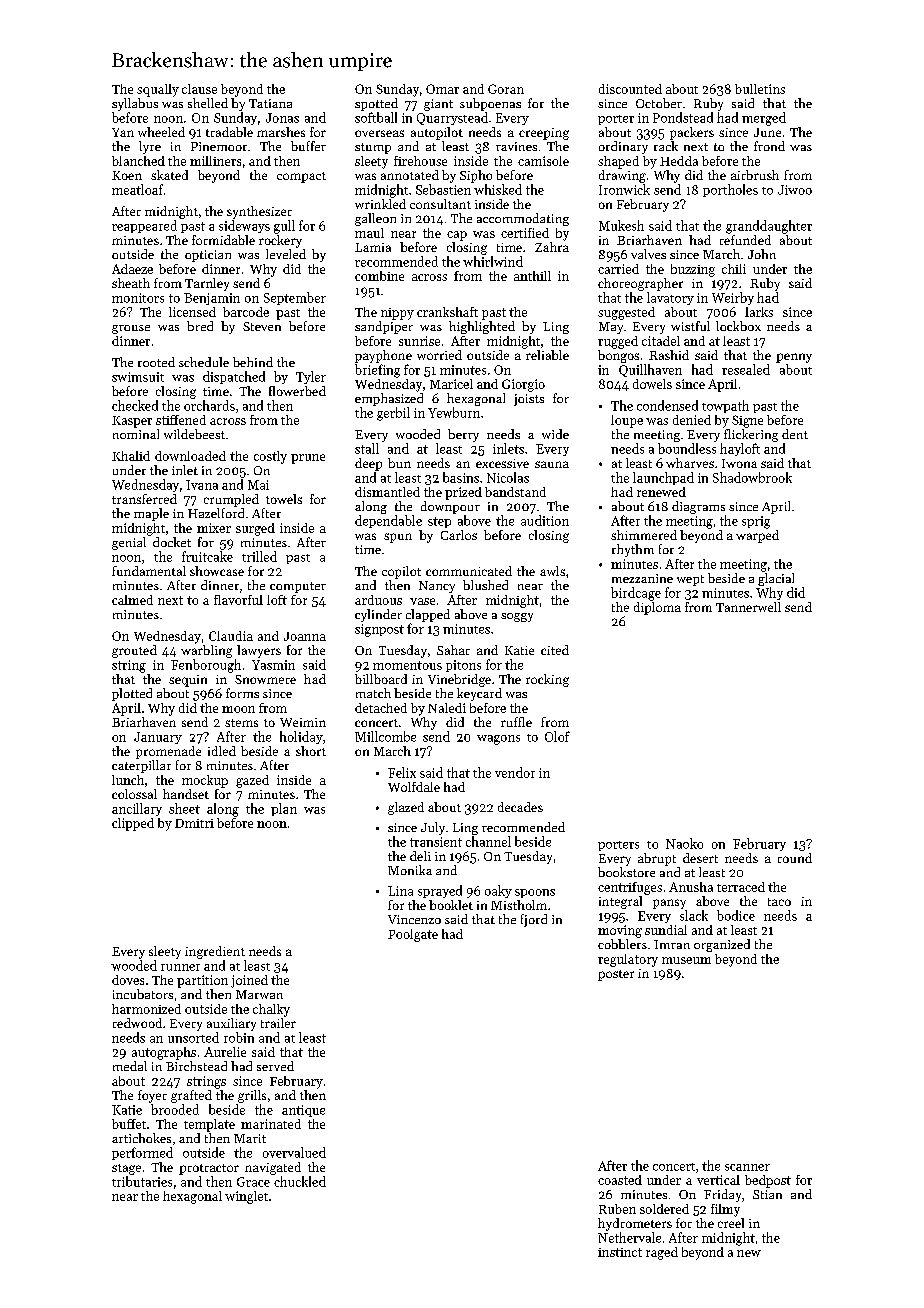 The image size is (924, 1308). What do you see at coordinates (303, 722) in the screenshot?
I see `Weimin` at bounding box center [303, 722].
